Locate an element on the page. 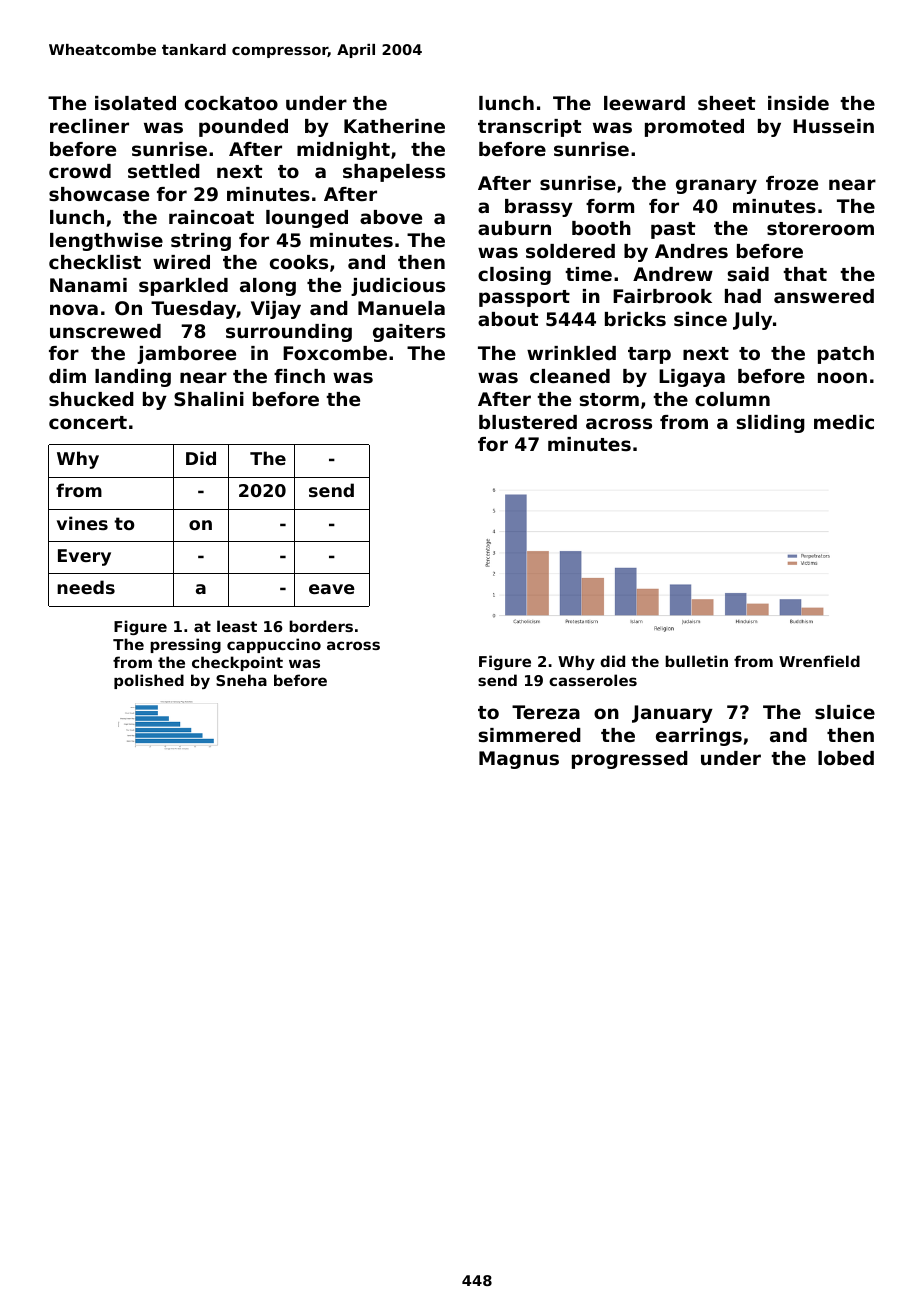  sheet is located at coordinates (726, 103).
